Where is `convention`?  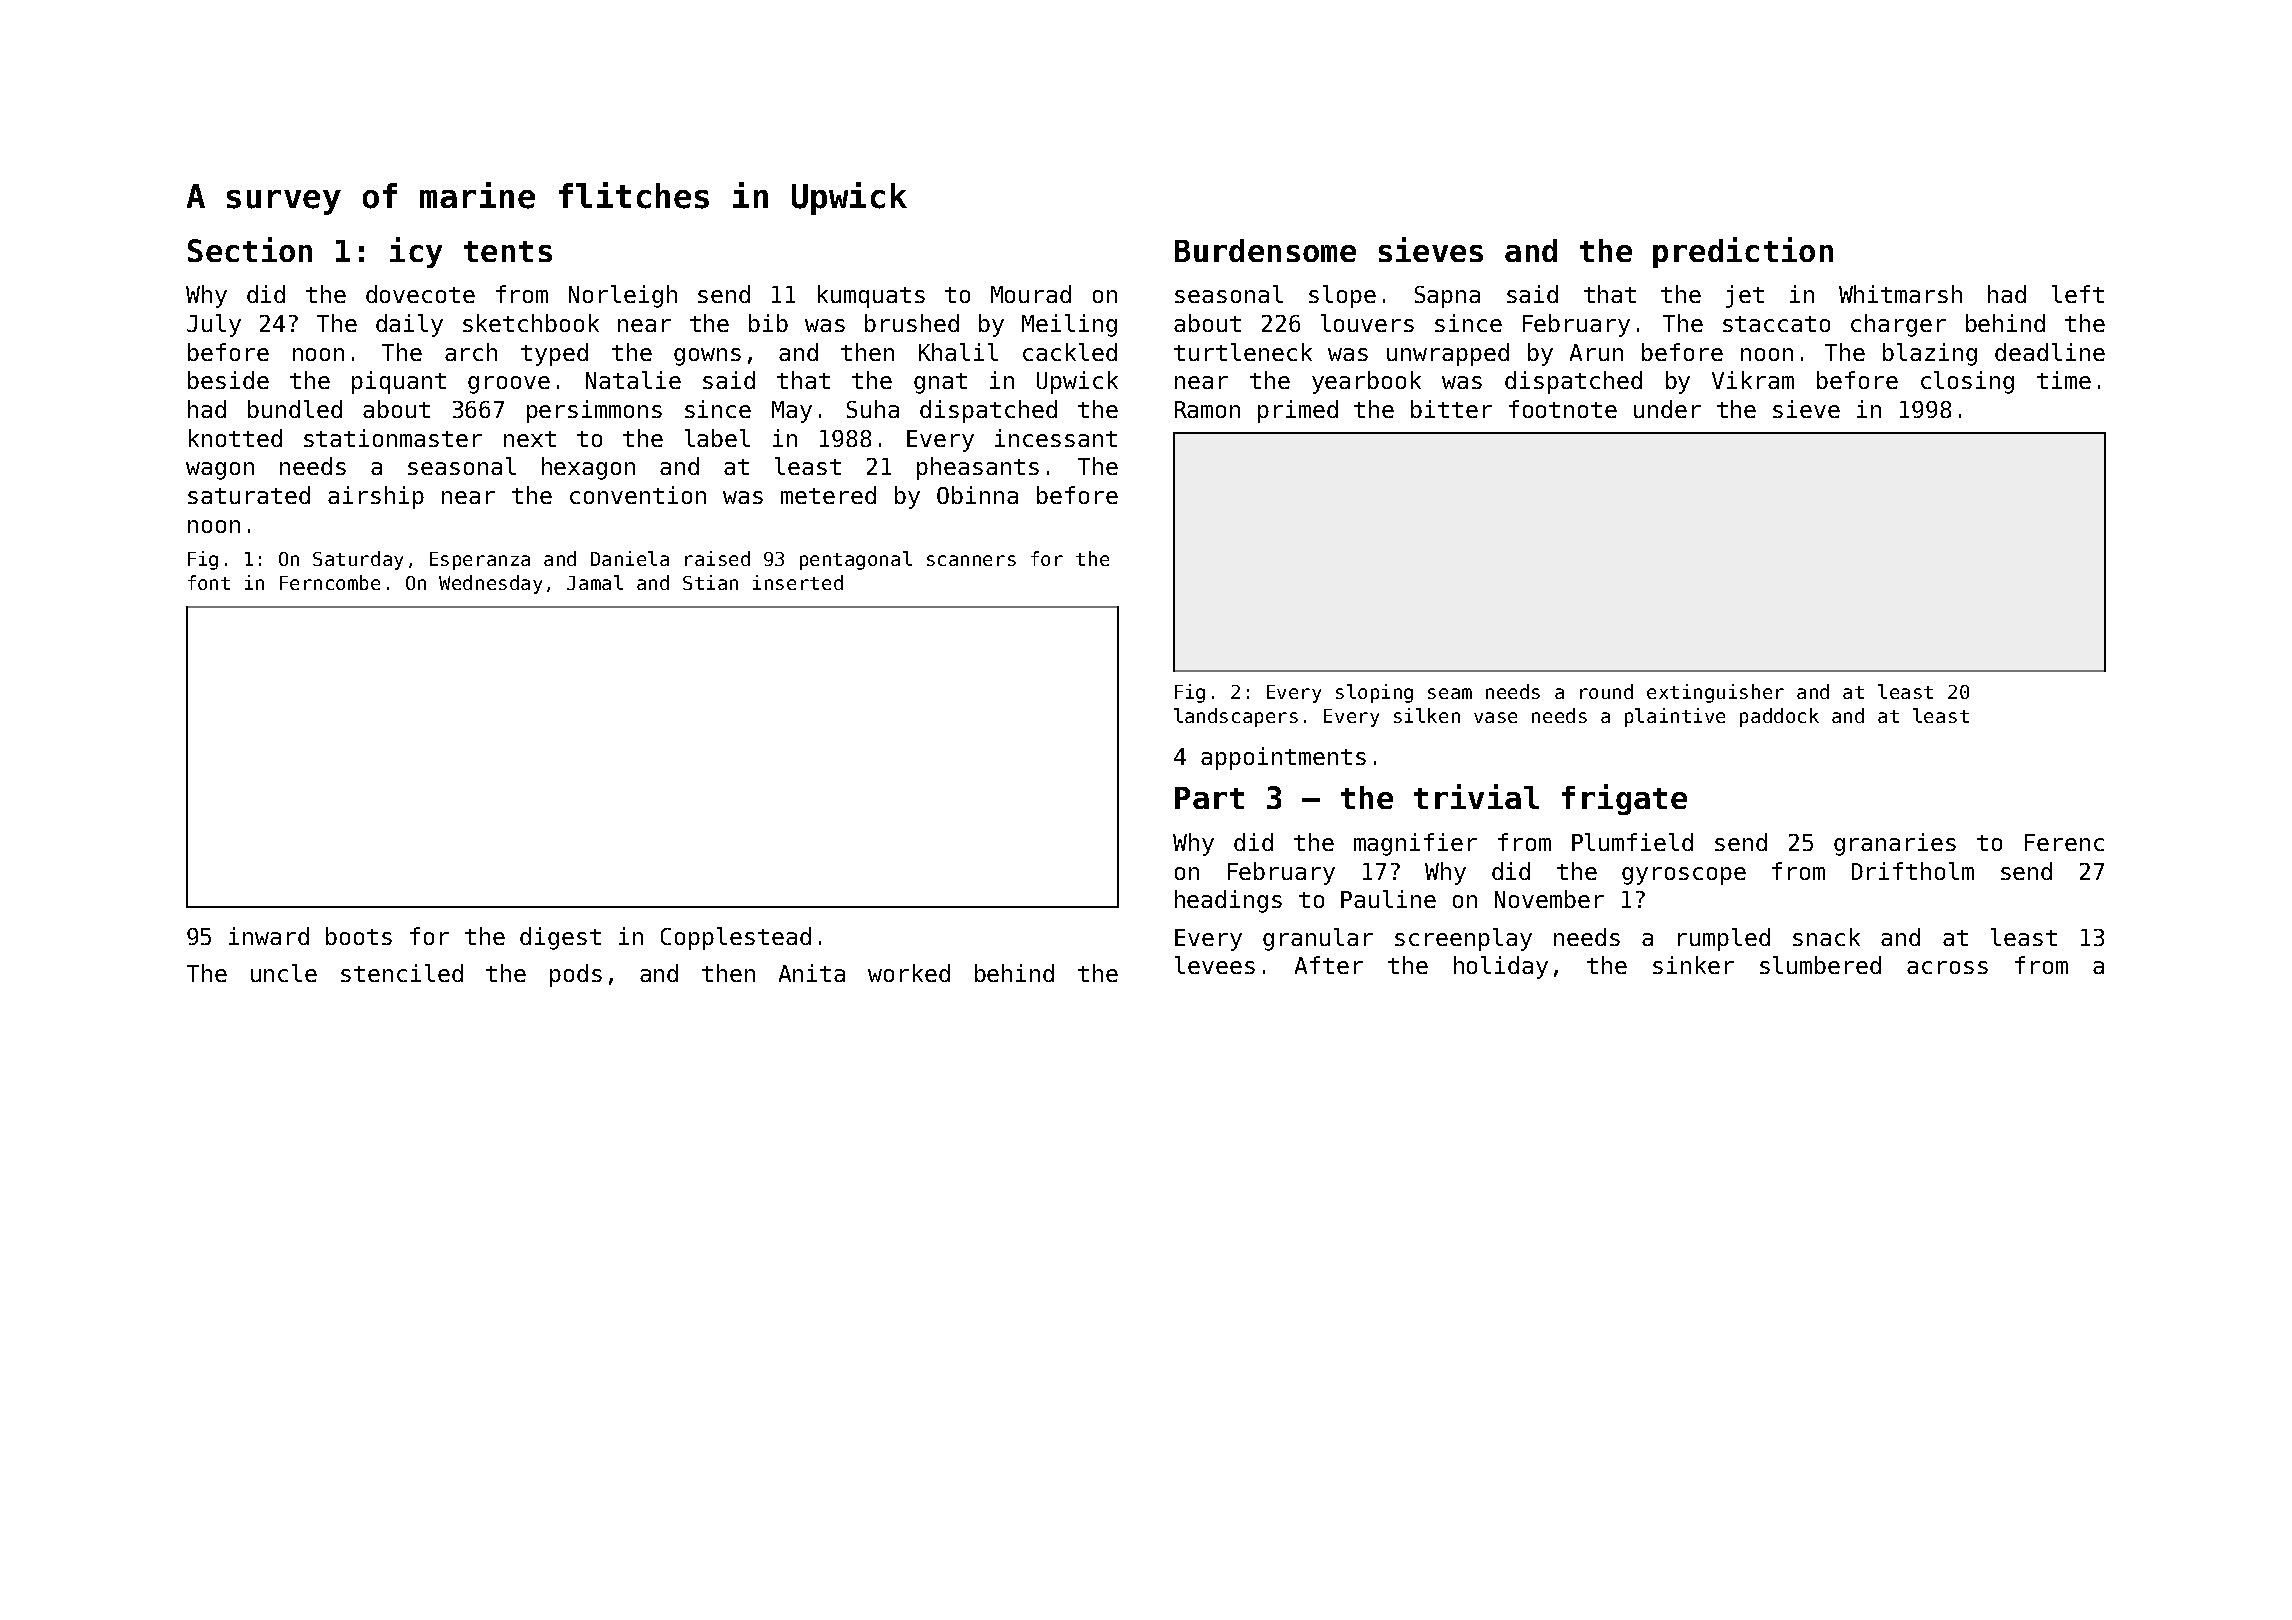 convention is located at coordinates (638, 495).
